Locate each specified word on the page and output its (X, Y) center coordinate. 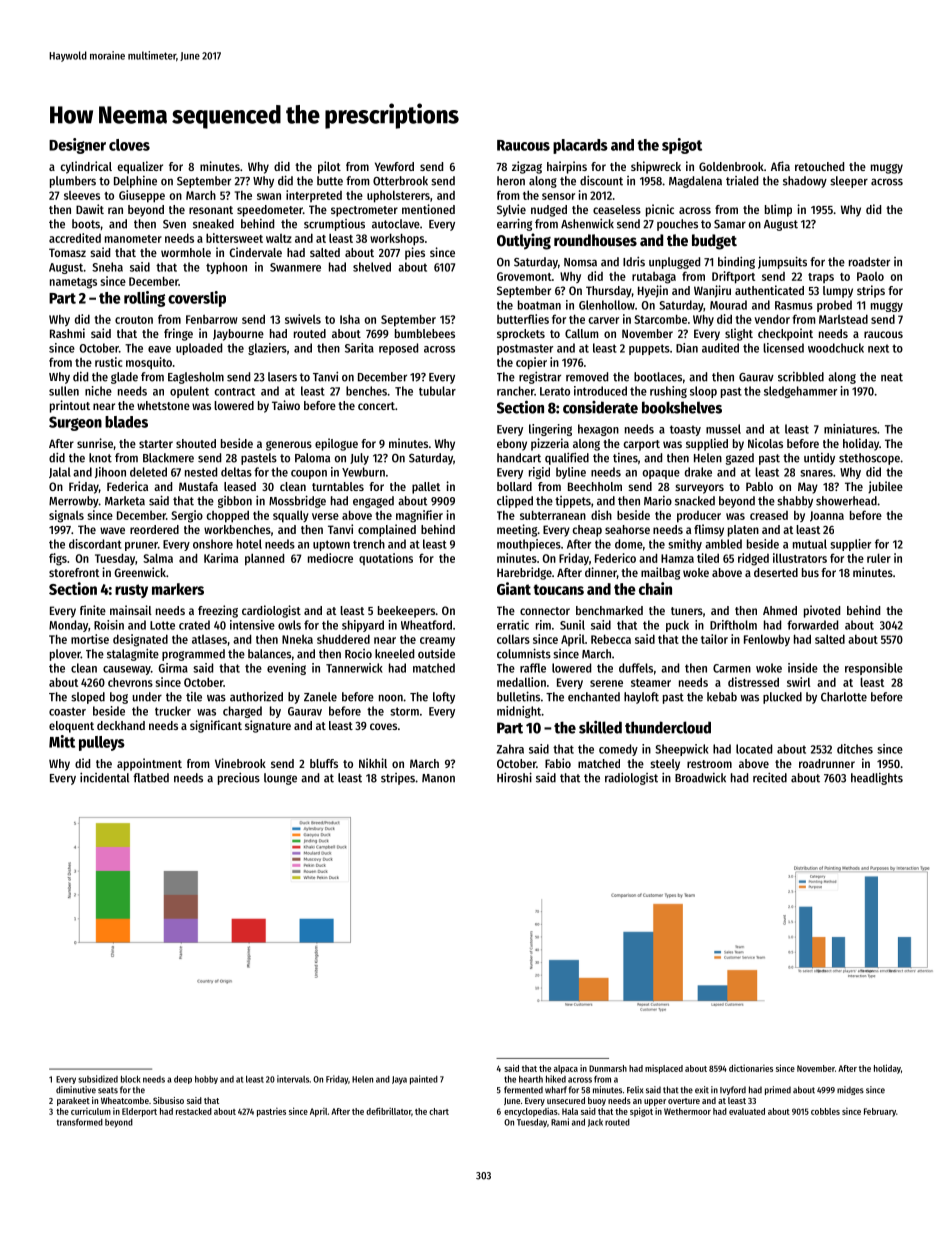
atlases (209, 639)
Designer (77, 146)
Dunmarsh (608, 1068)
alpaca (566, 1069)
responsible (874, 669)
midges (850, 1090)
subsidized (98, 1079)
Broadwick (700, 778)
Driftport (733, 277)
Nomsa (580, 262)
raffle (533, 668)
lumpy (838, 292)
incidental (104, 777)
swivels (303, 319)
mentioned (428, 209)
